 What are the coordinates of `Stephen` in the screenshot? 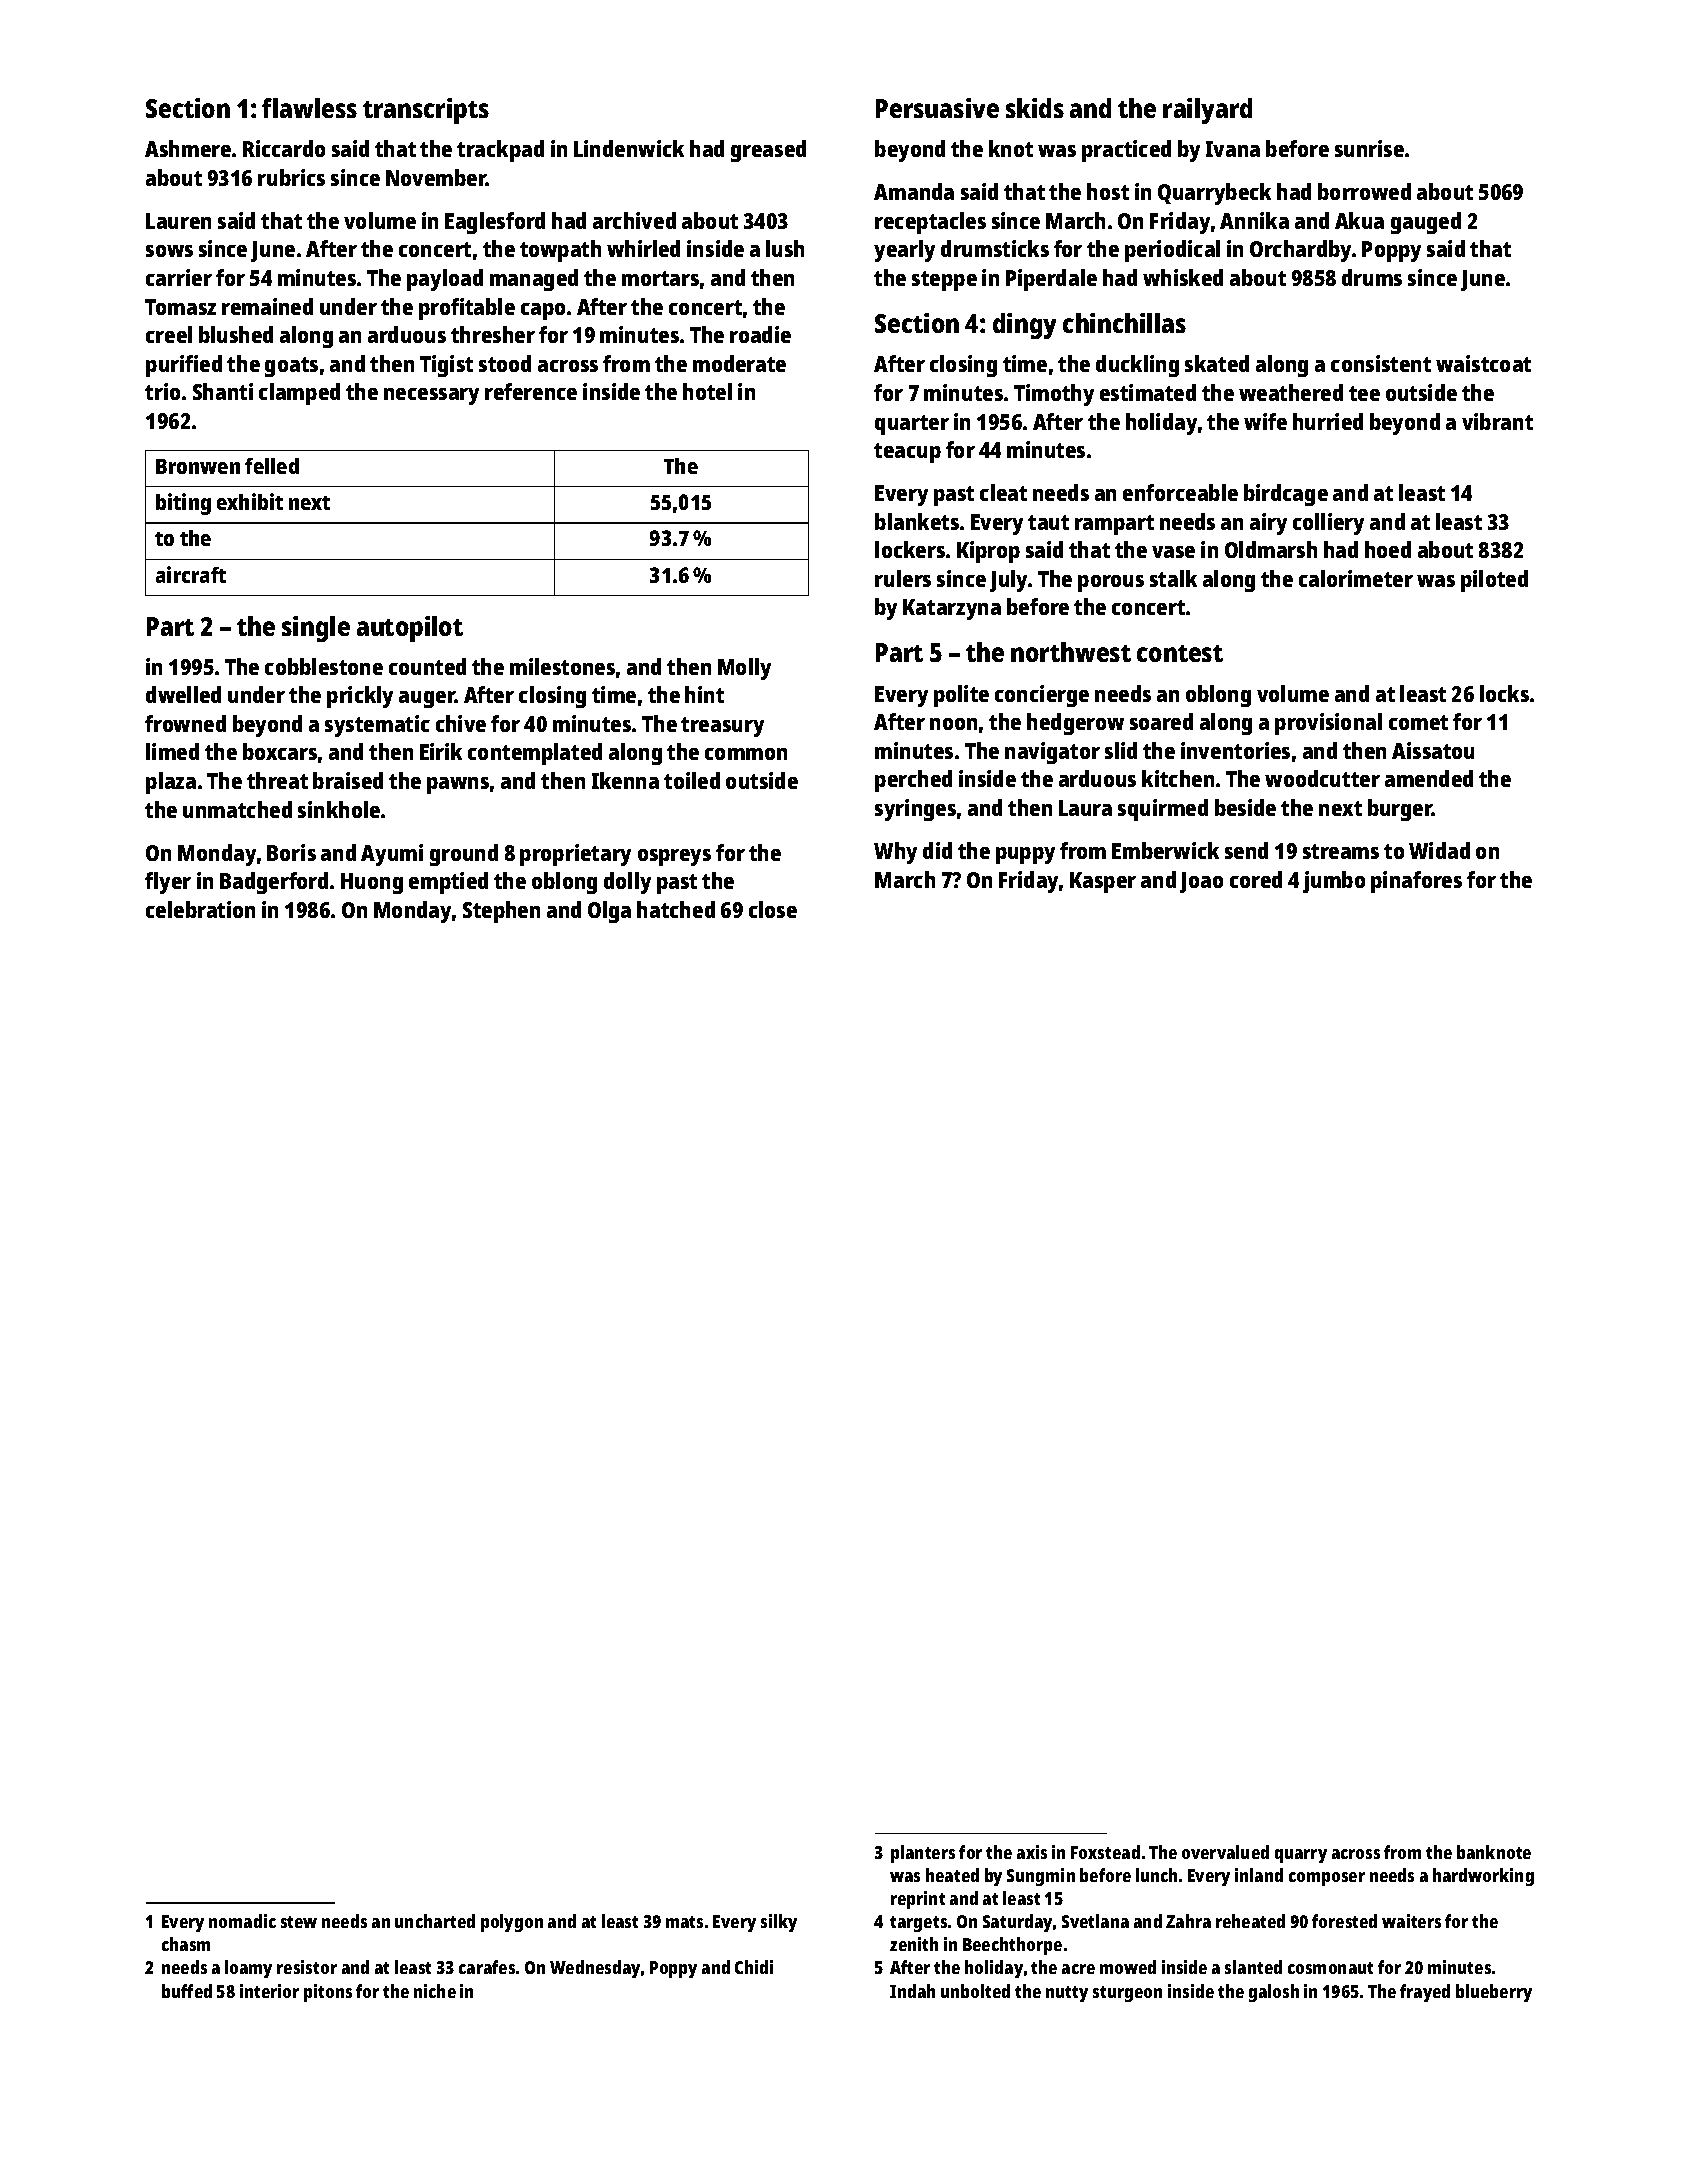 It's located at (501, 912).
